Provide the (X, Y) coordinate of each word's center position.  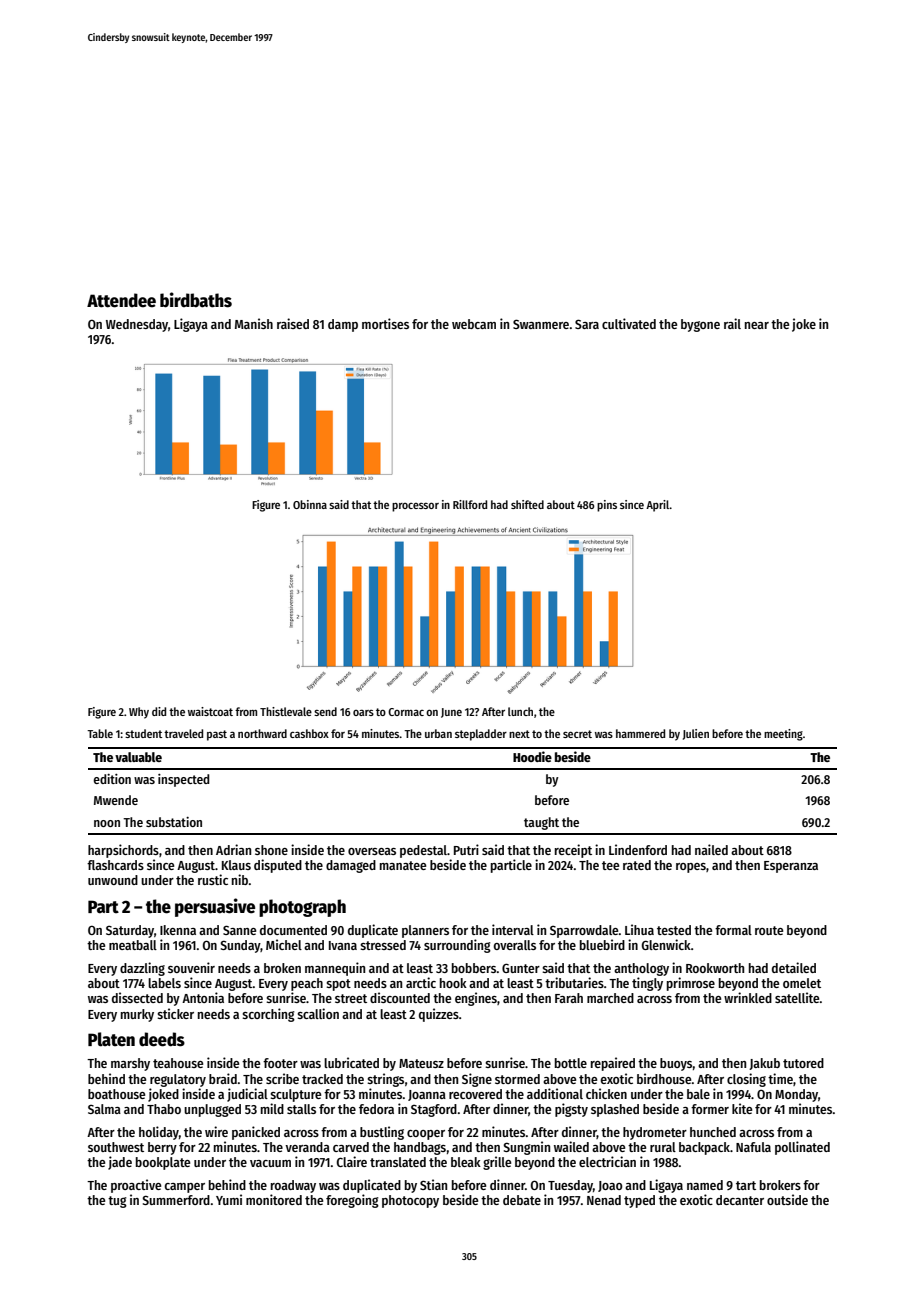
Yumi (229, 1199)
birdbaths (196, 300)
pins (607, 506)
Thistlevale (286, 711)
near (757, 325)
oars (363, 712)
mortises (385, 323)
